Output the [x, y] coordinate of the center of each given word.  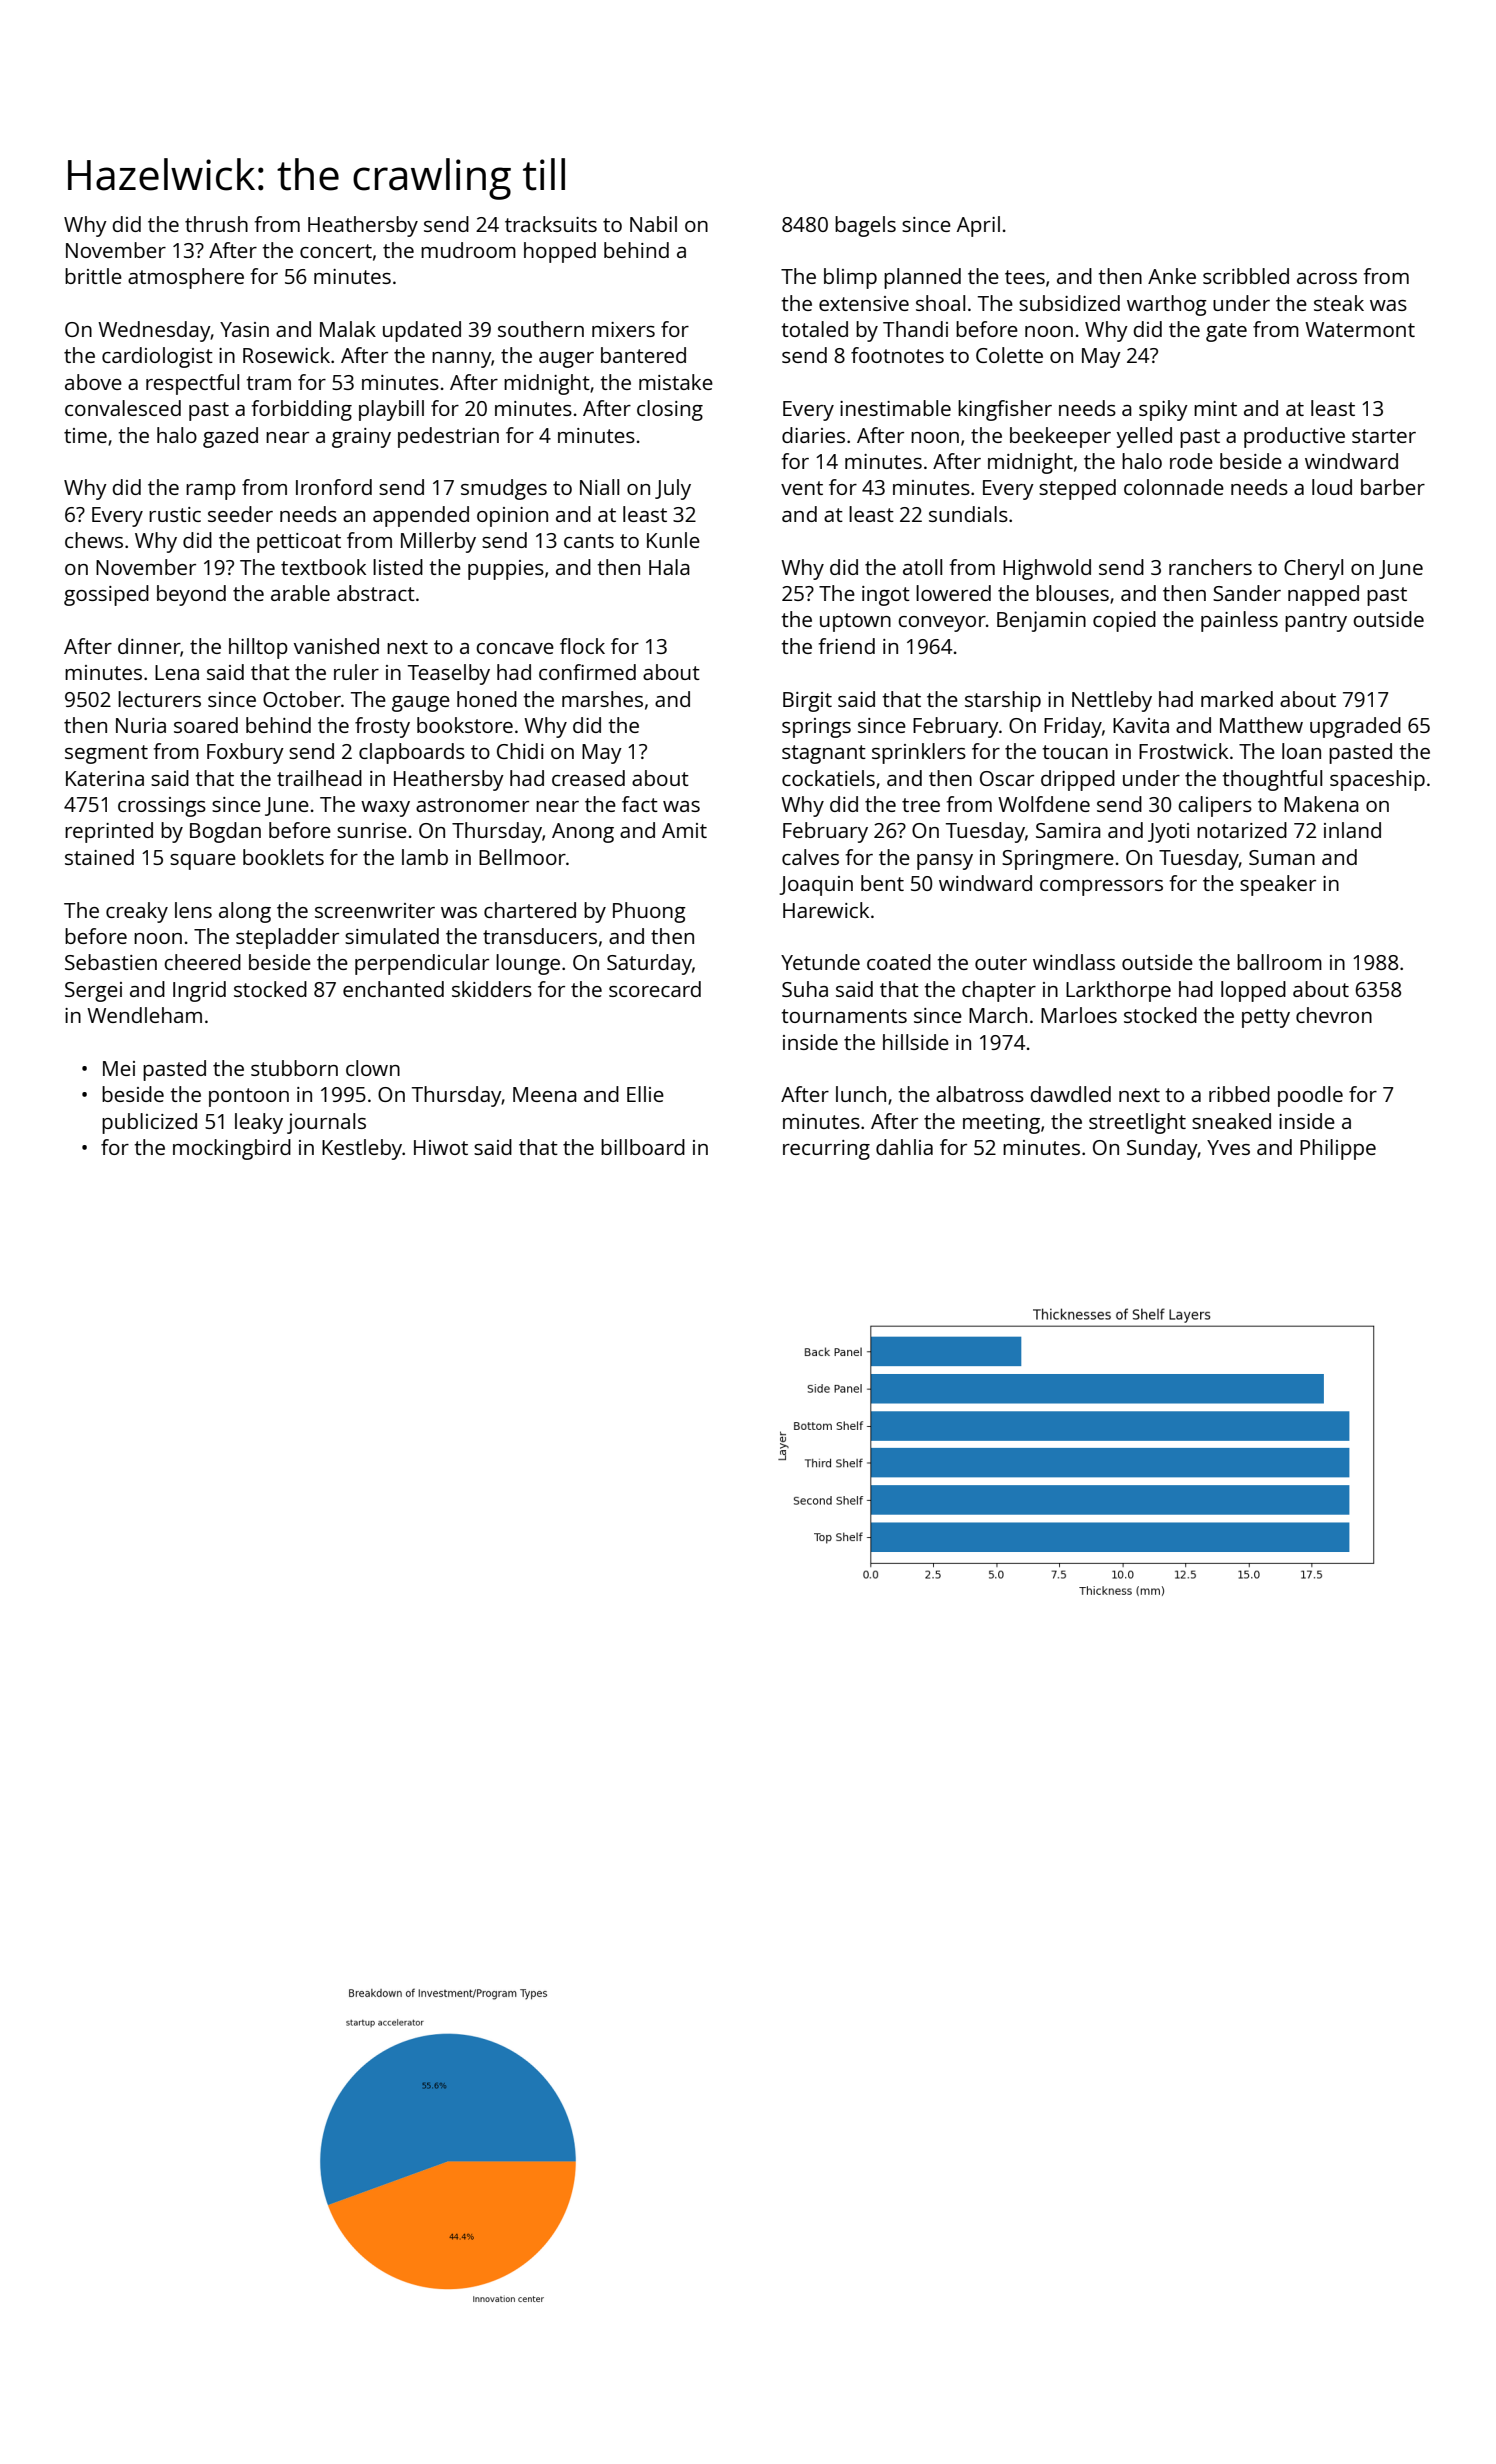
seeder [240, 514]
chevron [1334, 1015]
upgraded [1355, 727]
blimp [850, 278]
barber [1393, 487]
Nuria [141, 725]
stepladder [287, 938]
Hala [669, 567]
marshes [602, 699]
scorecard [655, 989]
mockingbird [232, 1149]
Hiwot [441, 1147]
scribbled [1246, 276]
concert [336, 251]
